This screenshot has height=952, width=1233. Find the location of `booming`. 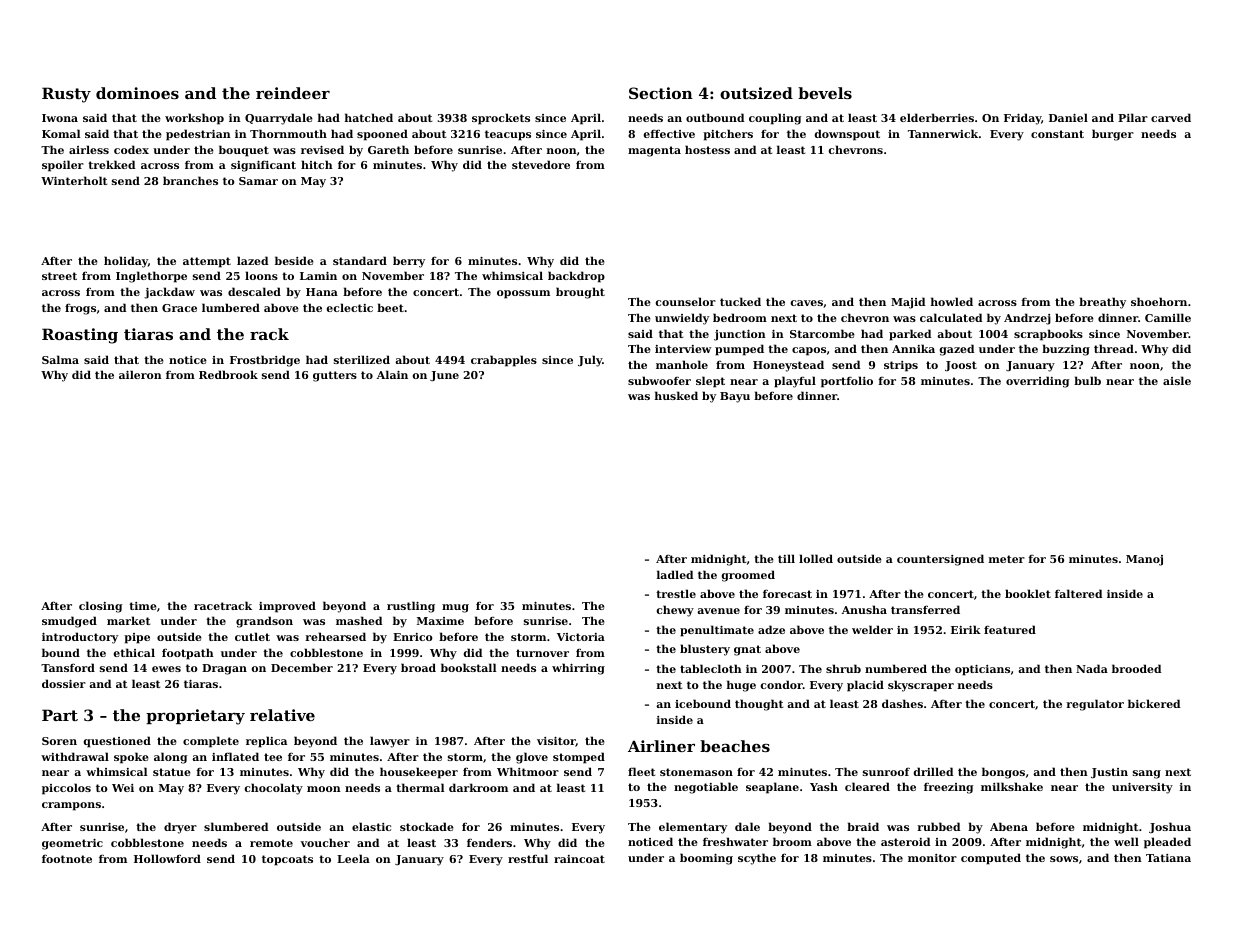

booming is located at coordinates (706, 859).
